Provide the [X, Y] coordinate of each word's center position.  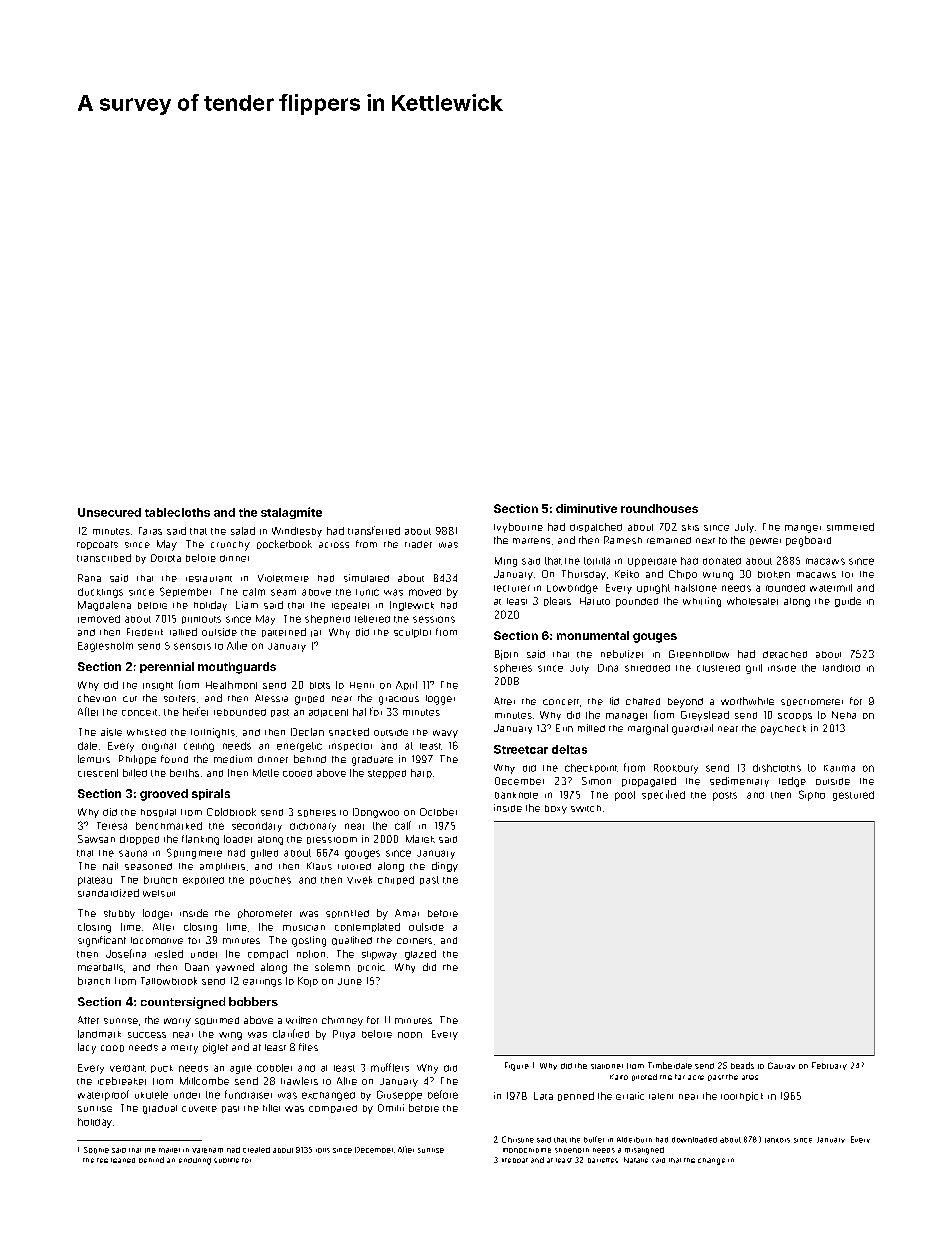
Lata [543, 1096]
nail [110, 866]
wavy [445, 734]
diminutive [586, 508]
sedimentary [739, 782]
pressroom [332, 840]
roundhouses [659, 508]
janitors [777, 1140]
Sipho [812, 795]
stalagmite [291, 513]
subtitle [226, 1160]
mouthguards [237, 668]
